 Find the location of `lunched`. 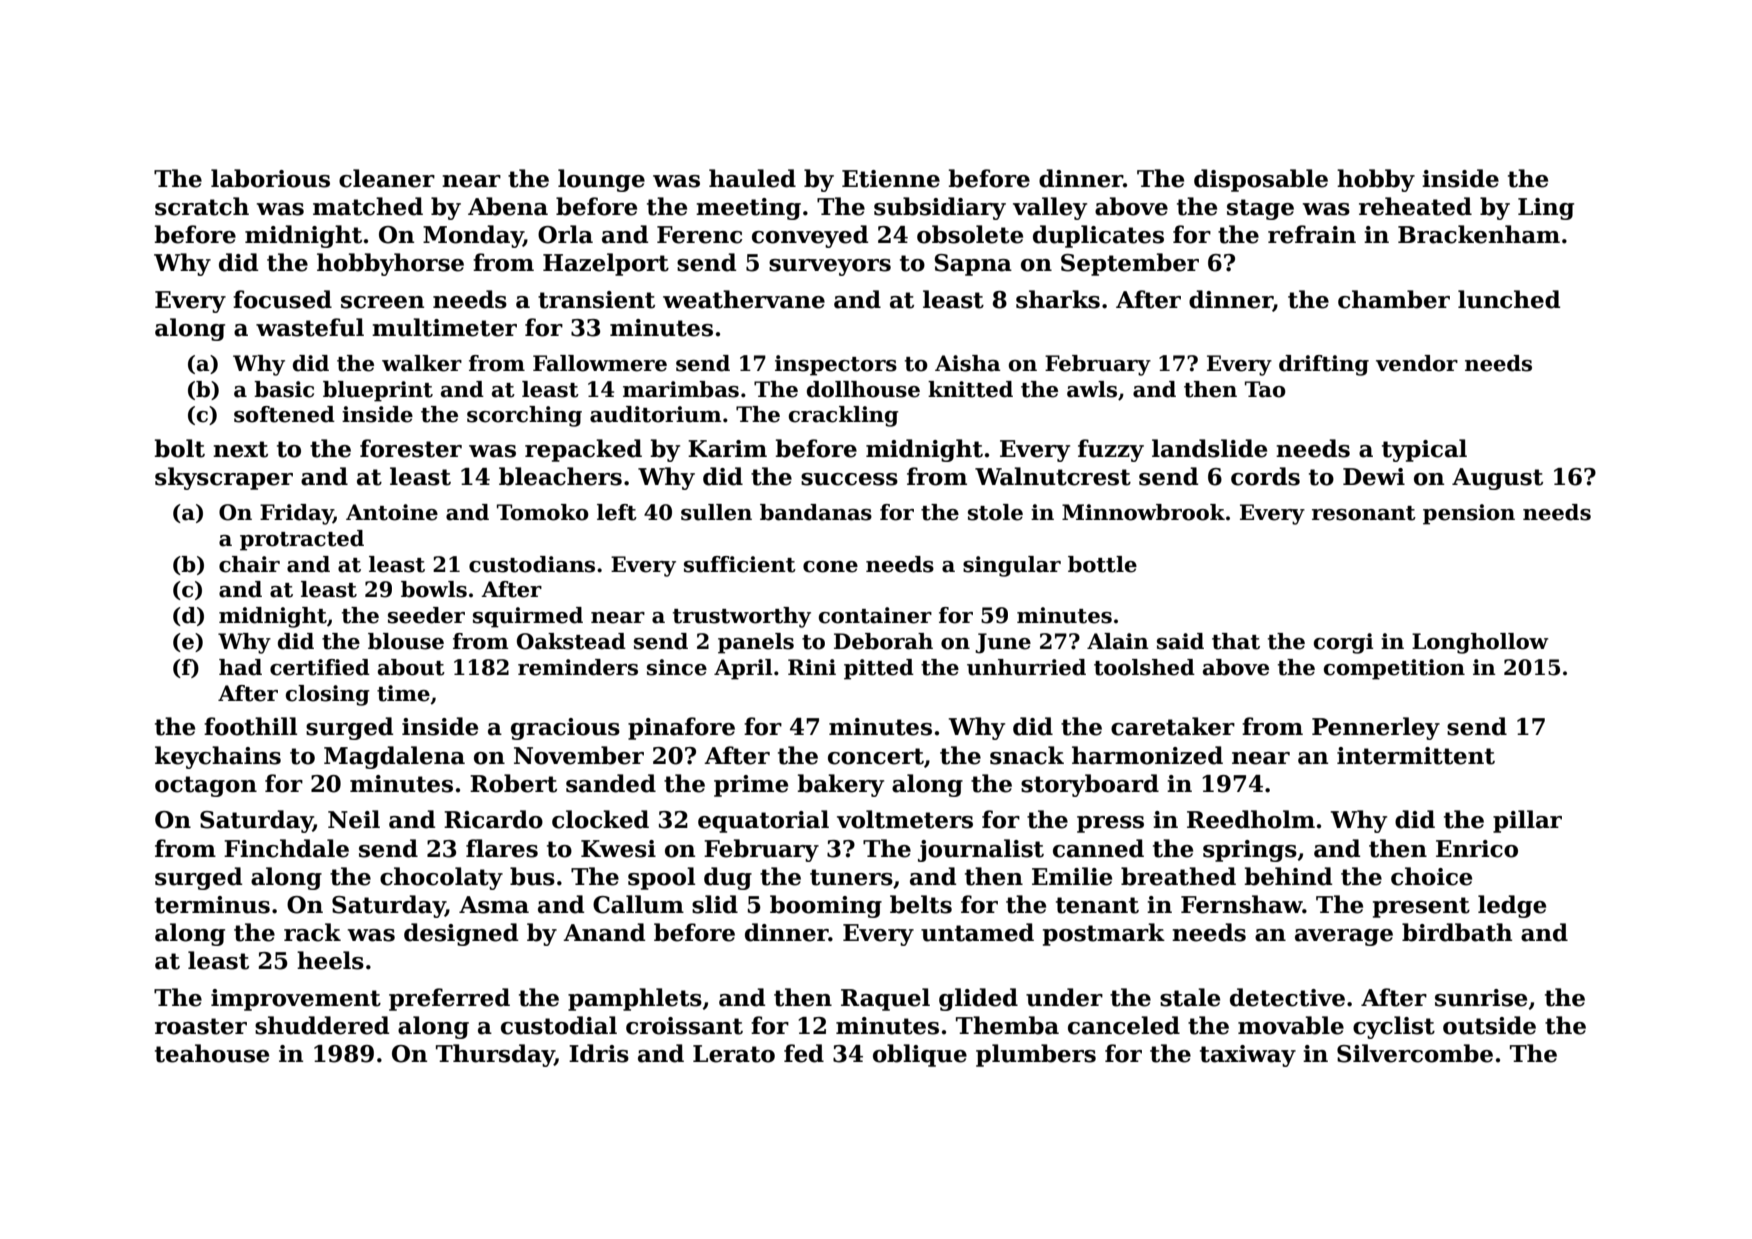

lunched is located at coordinates (1509, 299).
